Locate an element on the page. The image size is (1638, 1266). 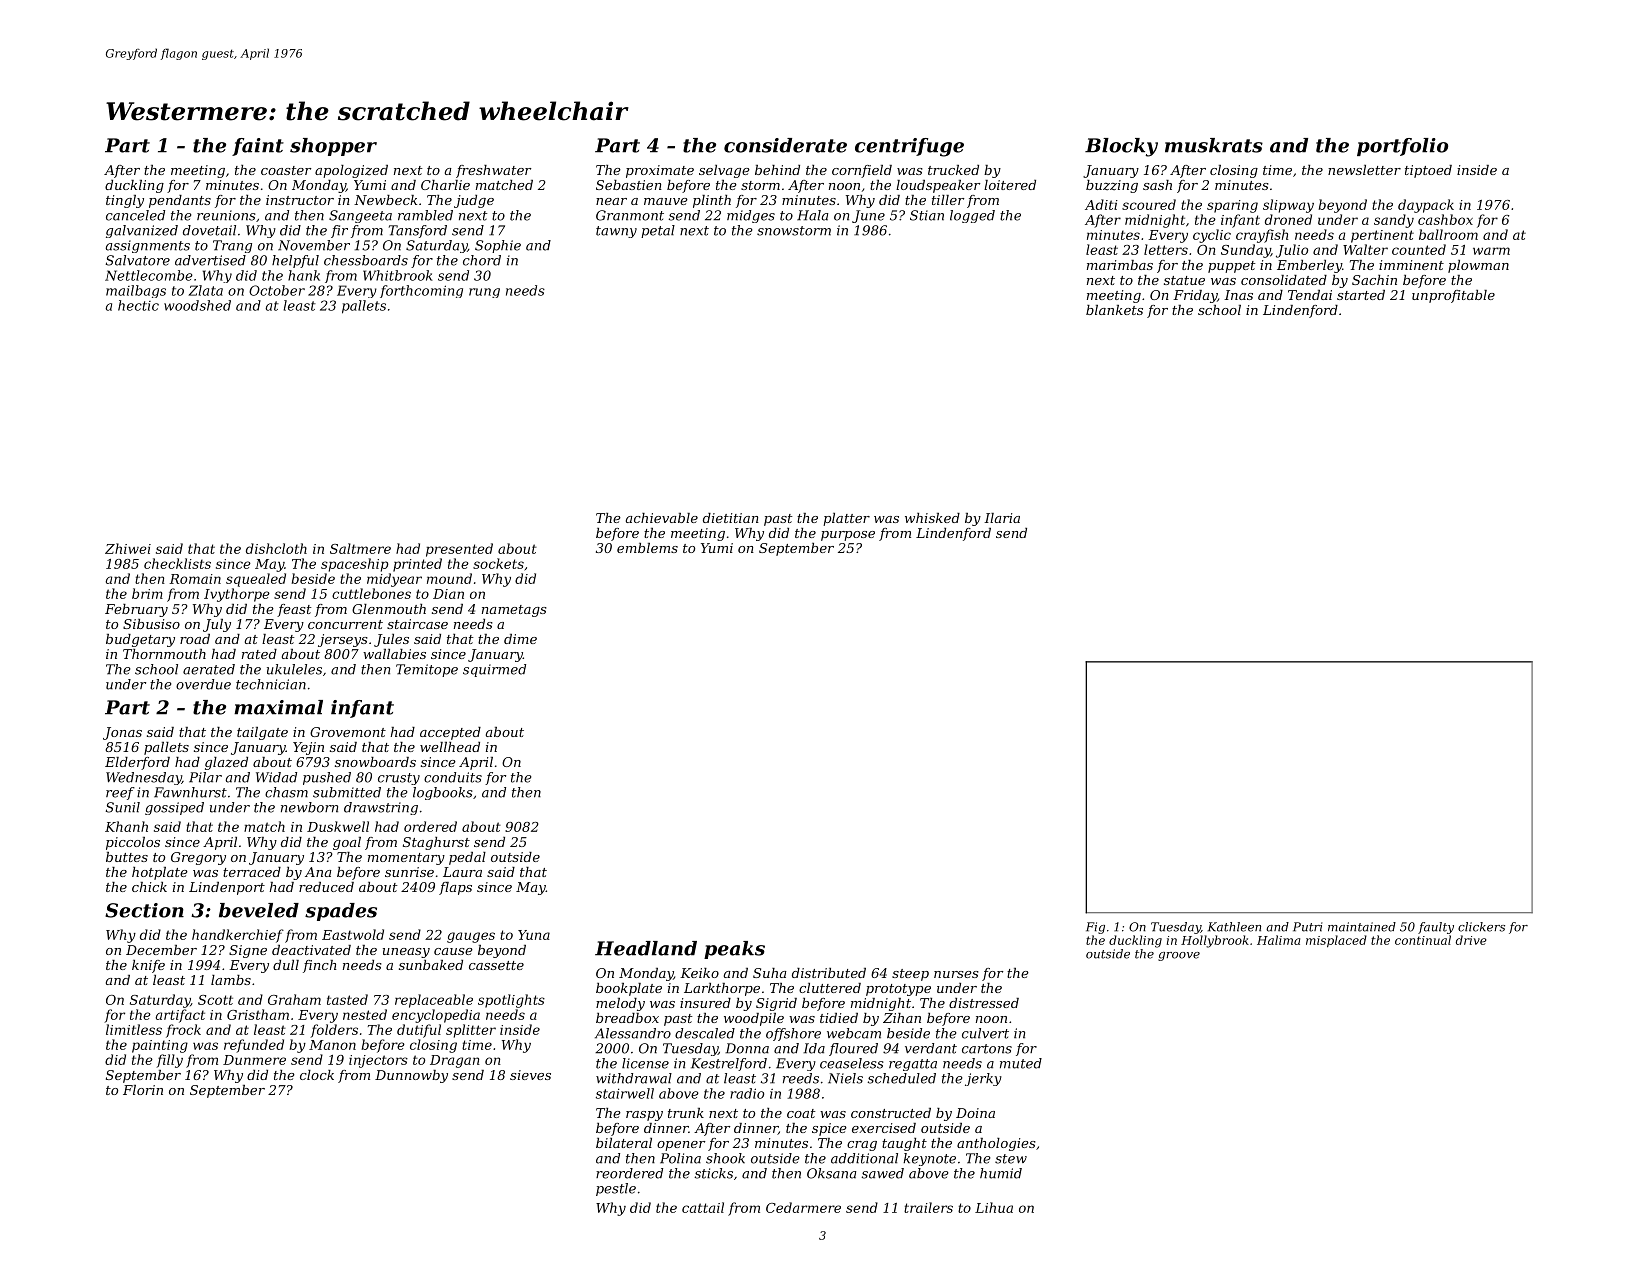
portfolio is located at coordinates (1402, 147).
